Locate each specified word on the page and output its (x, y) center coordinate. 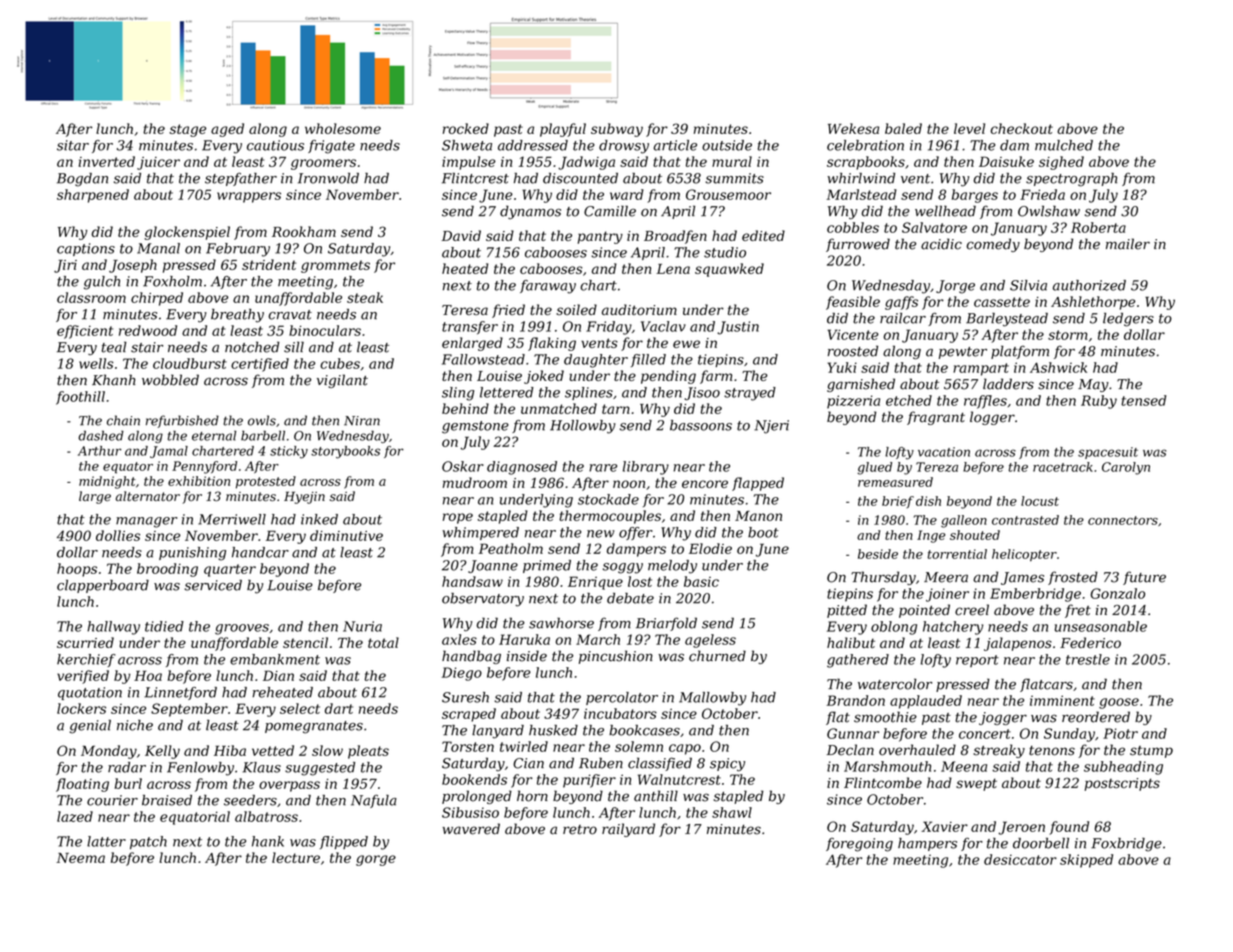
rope (458, 518)
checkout (1022, 128)
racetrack (1063, 467)
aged (227, 130)
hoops (77, 570)
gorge (376, 860)
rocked (466, 128)
